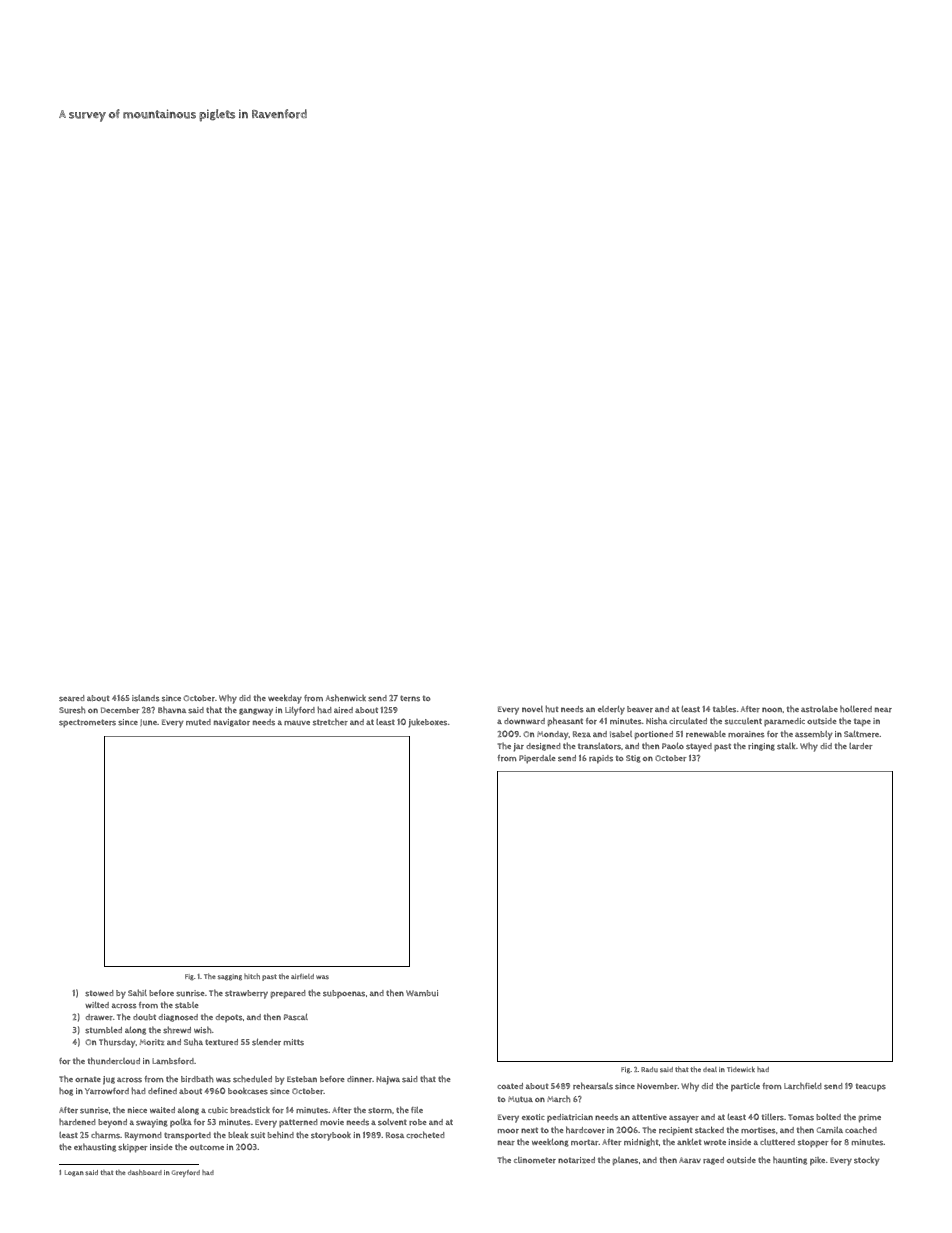 The height and width of the document is (1233, 952). I want to click on ringing, so click(761, 747).
